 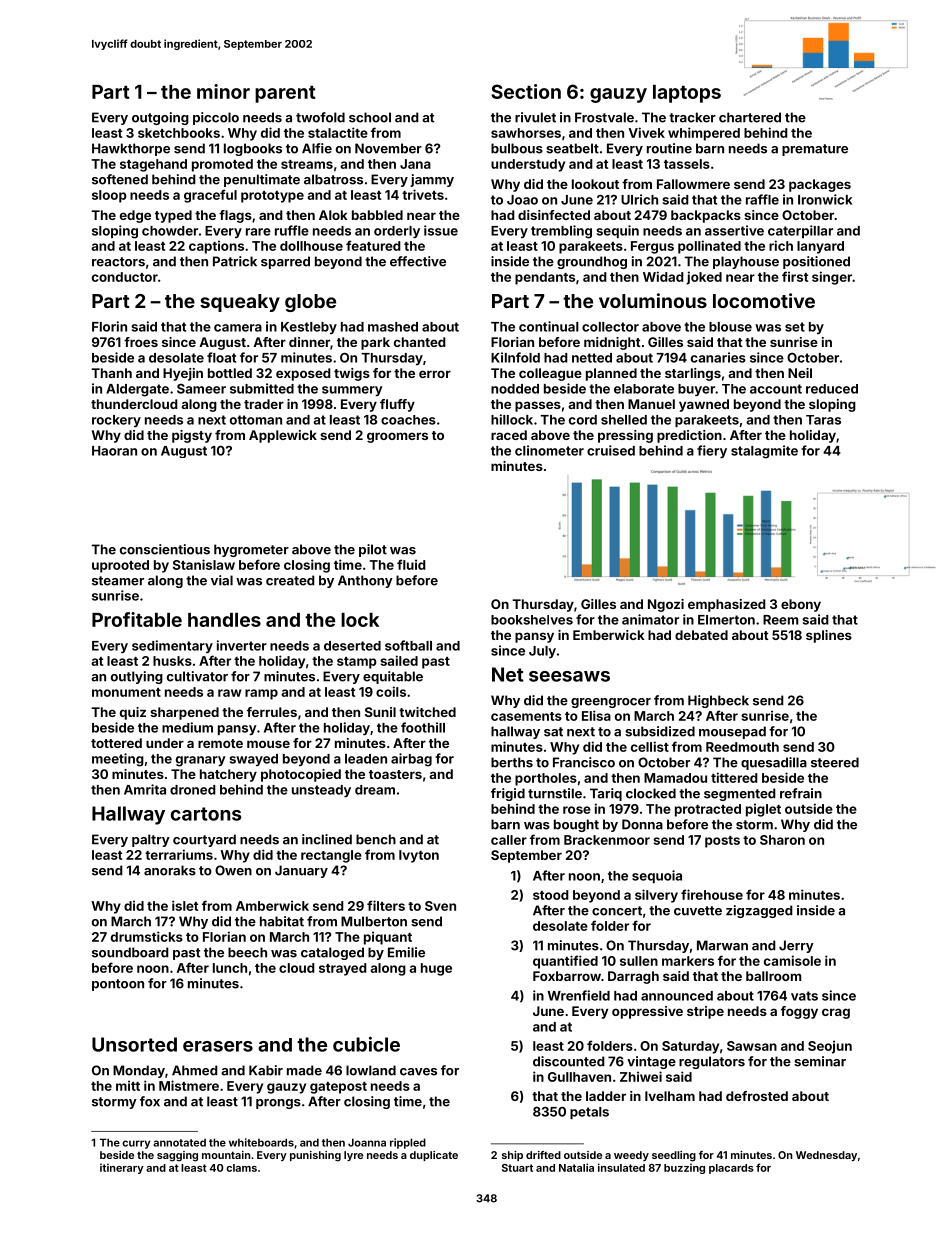 I want to click on paltry, so click(x=151, y=840).
